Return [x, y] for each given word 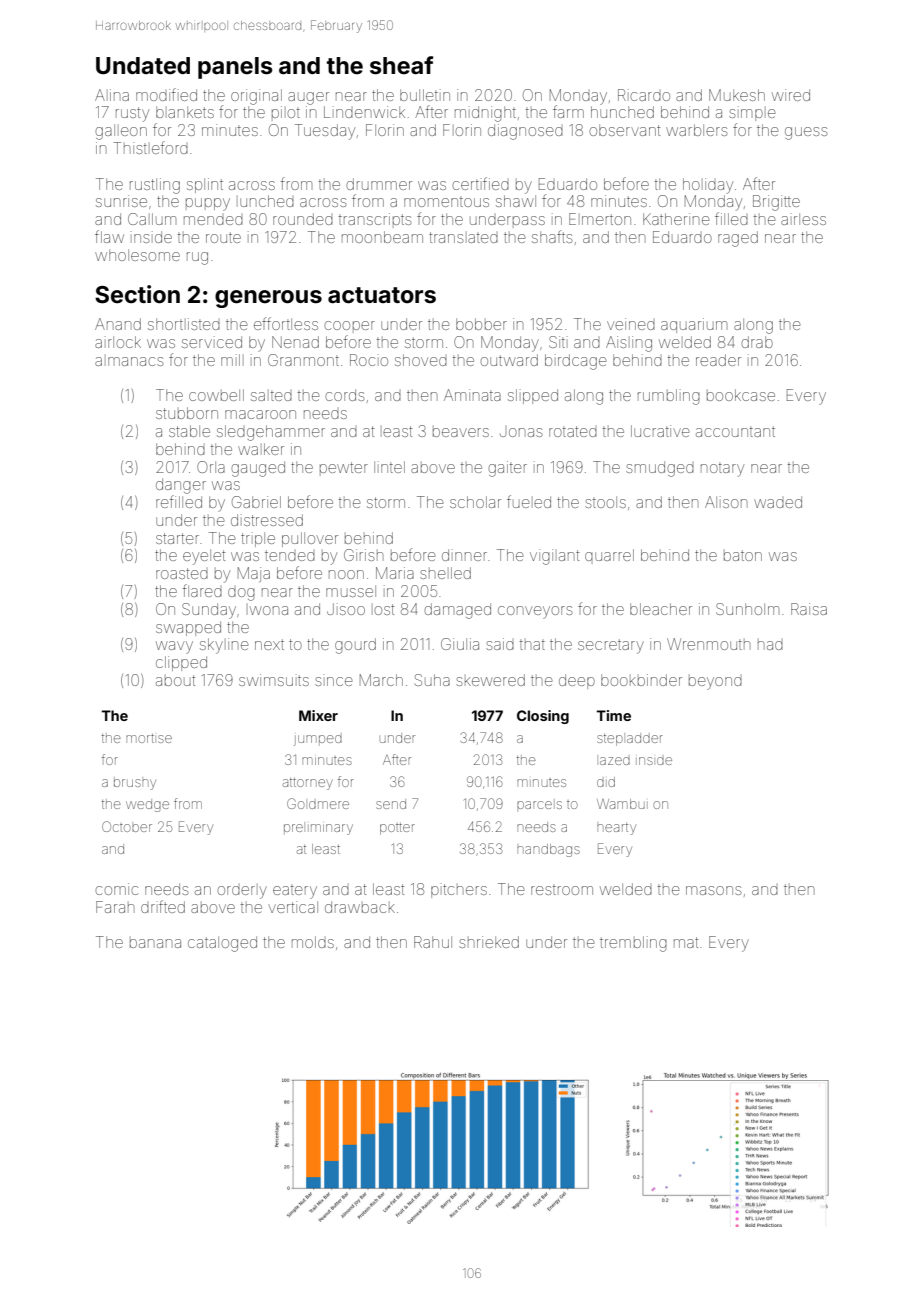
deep [577, 681]
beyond [715, 683]
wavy [174, 647]
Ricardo [644, 95]
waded [778, 502]
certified [480, 183]
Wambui [621, 804]
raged [738, 239]
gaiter [507, 469]
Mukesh [737, 95]
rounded [303, 219]
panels [235, 68]
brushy [135, 784]
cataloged [222, 944]
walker [261, 449]
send [391, 804]
